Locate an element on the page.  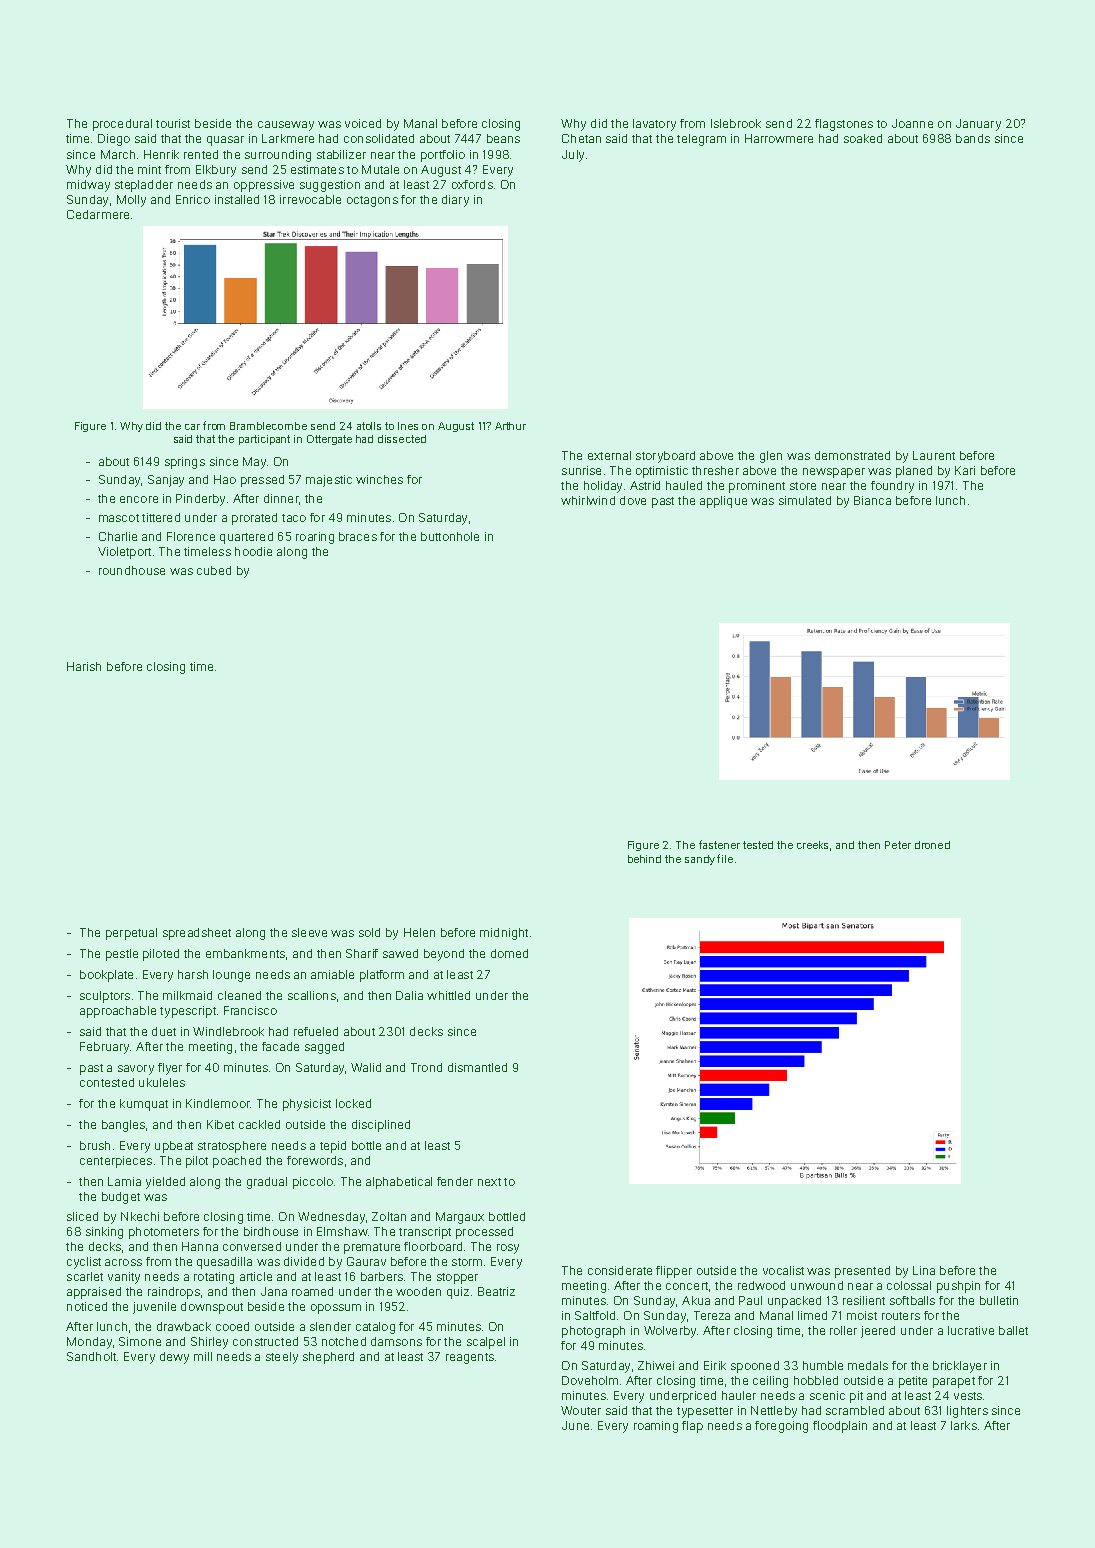
next is located at coordinates (489, 1182).
